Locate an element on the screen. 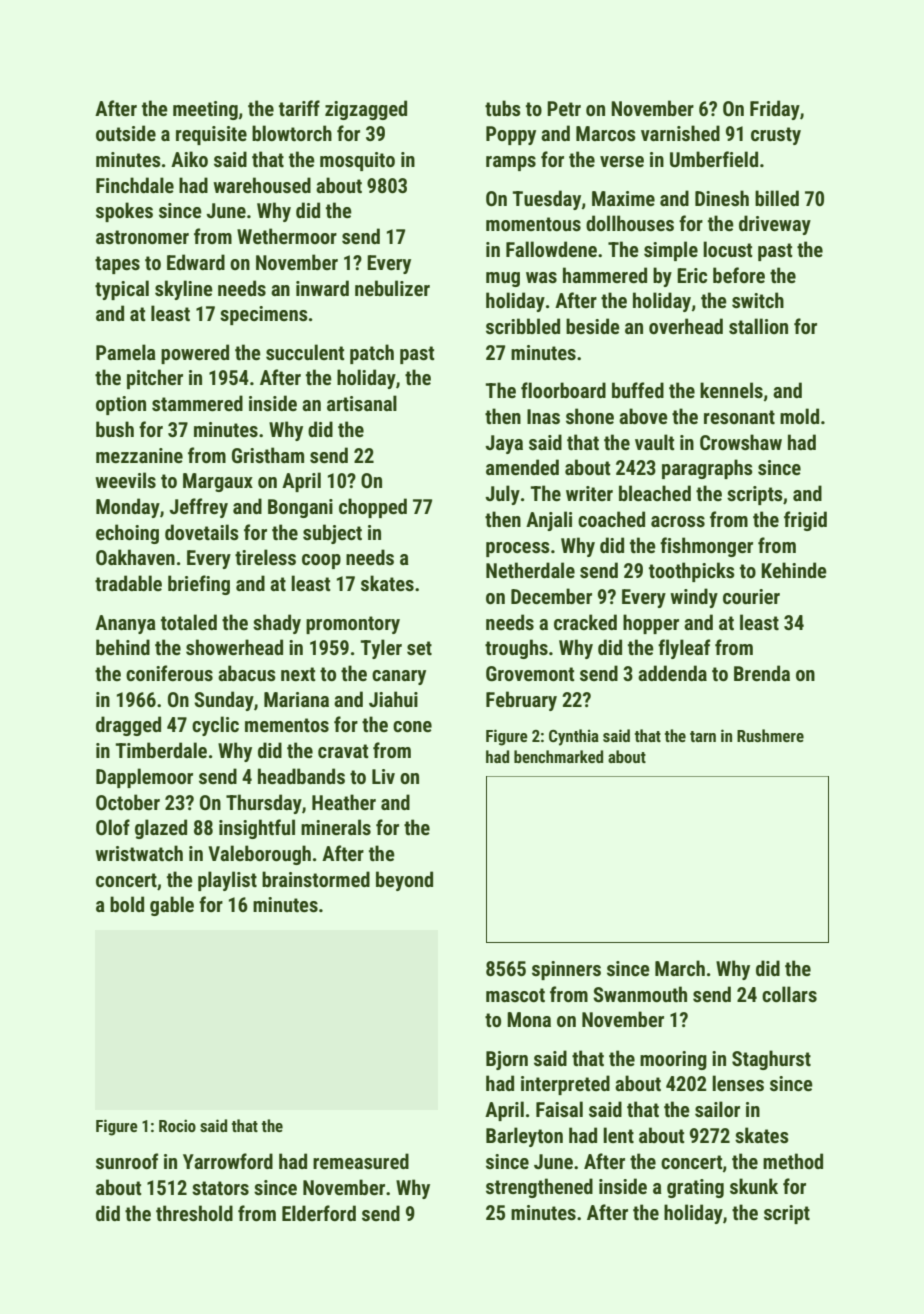  dollhouses is located at coordinates (630, 223).
